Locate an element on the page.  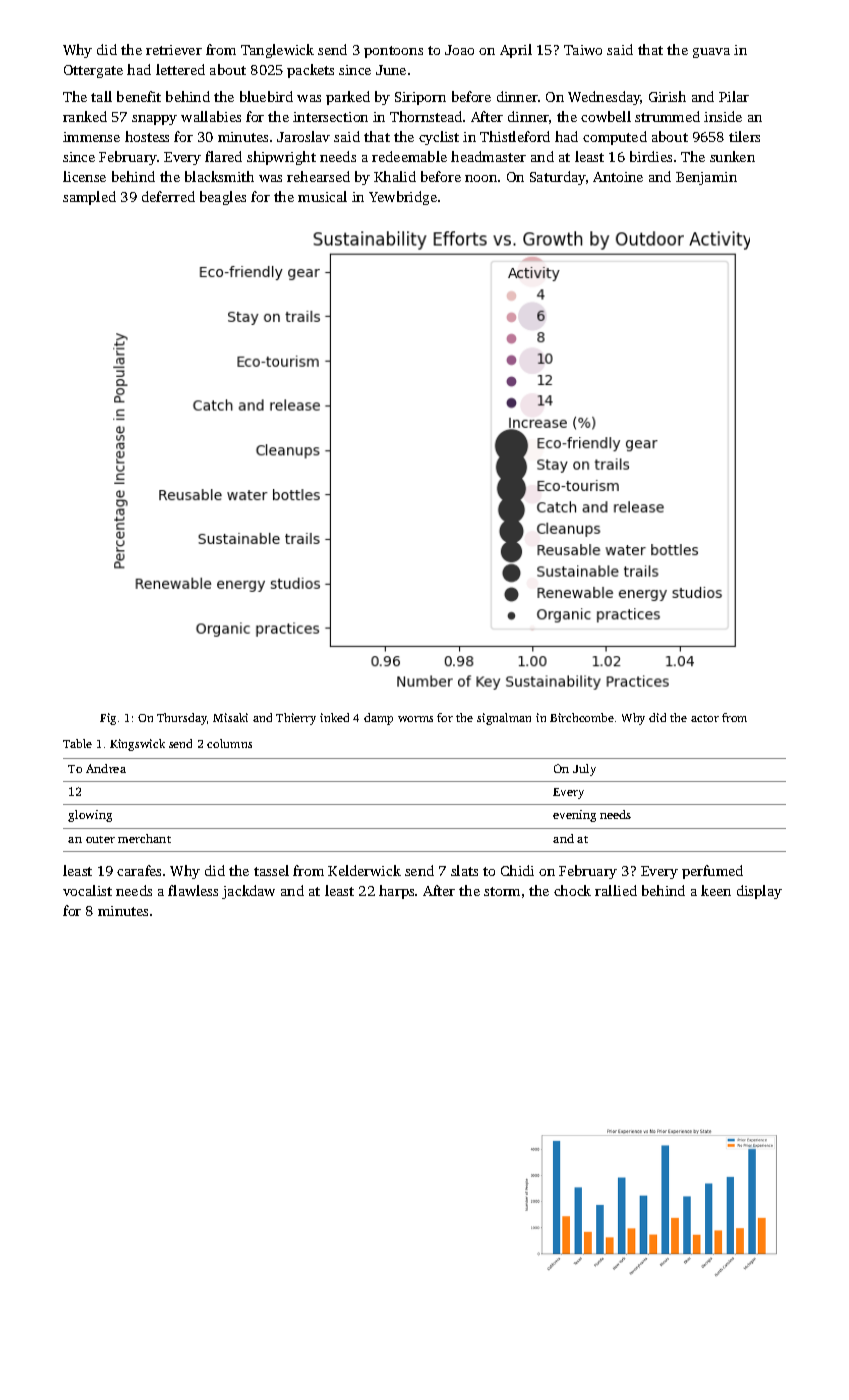
Benjamin is located at coordinates (706, 178).
